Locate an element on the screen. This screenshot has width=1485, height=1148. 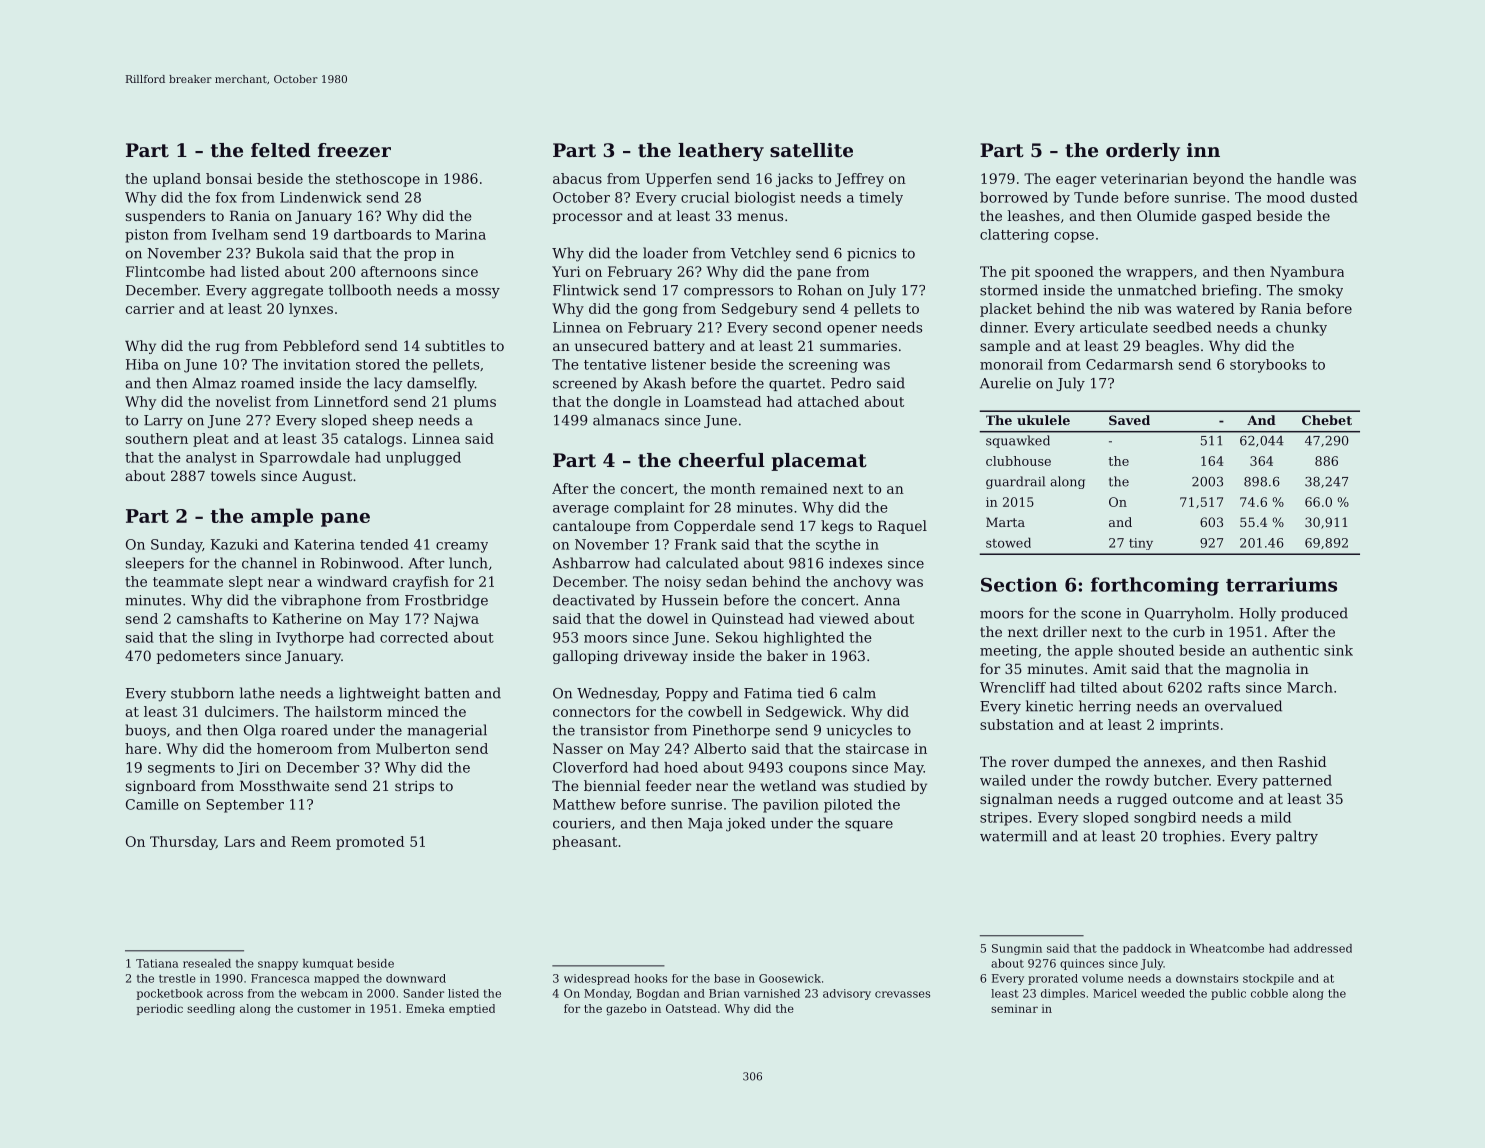
customer is located at coordinates (324, 1009).
